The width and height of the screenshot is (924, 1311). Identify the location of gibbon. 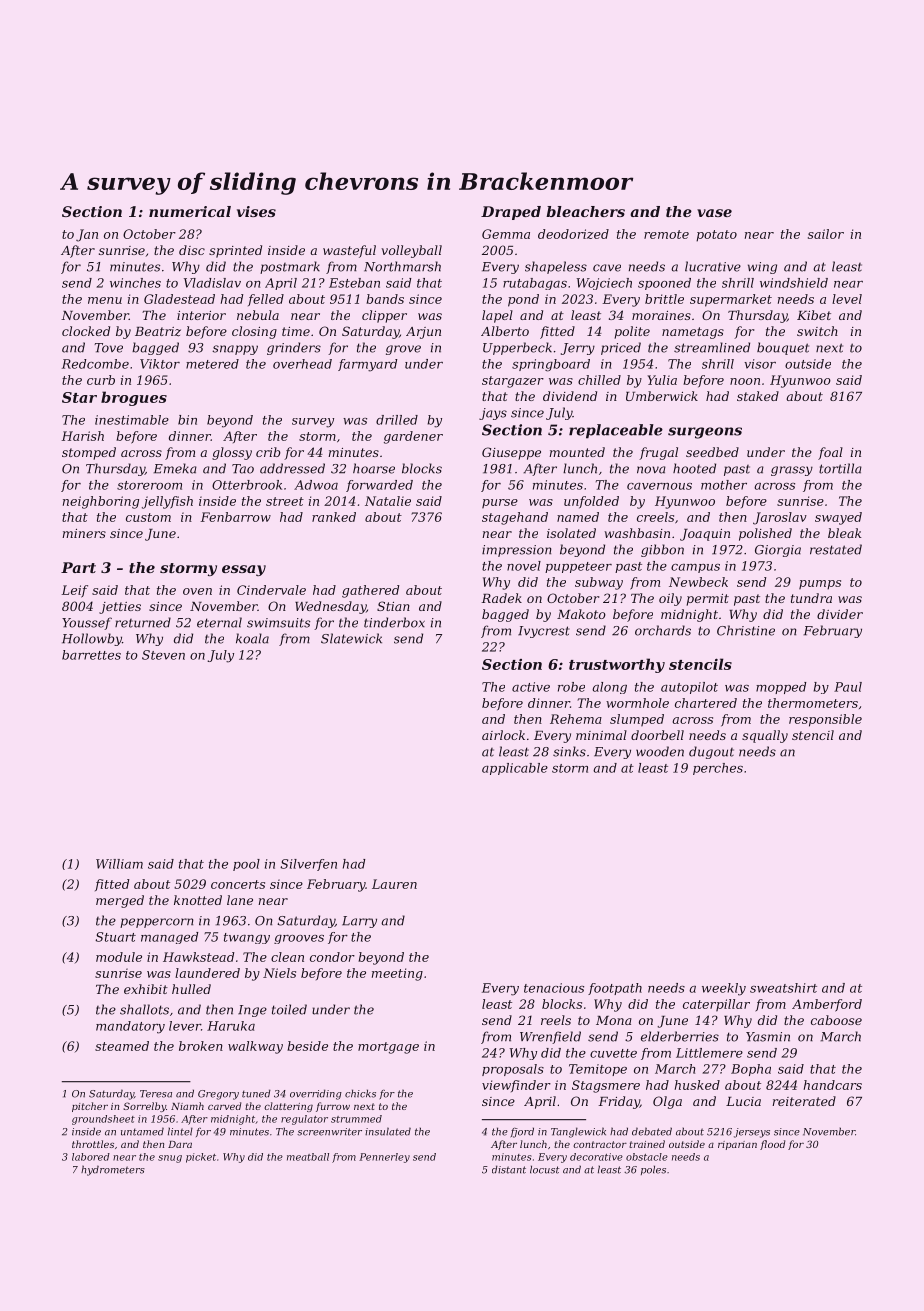
(662, 550).
